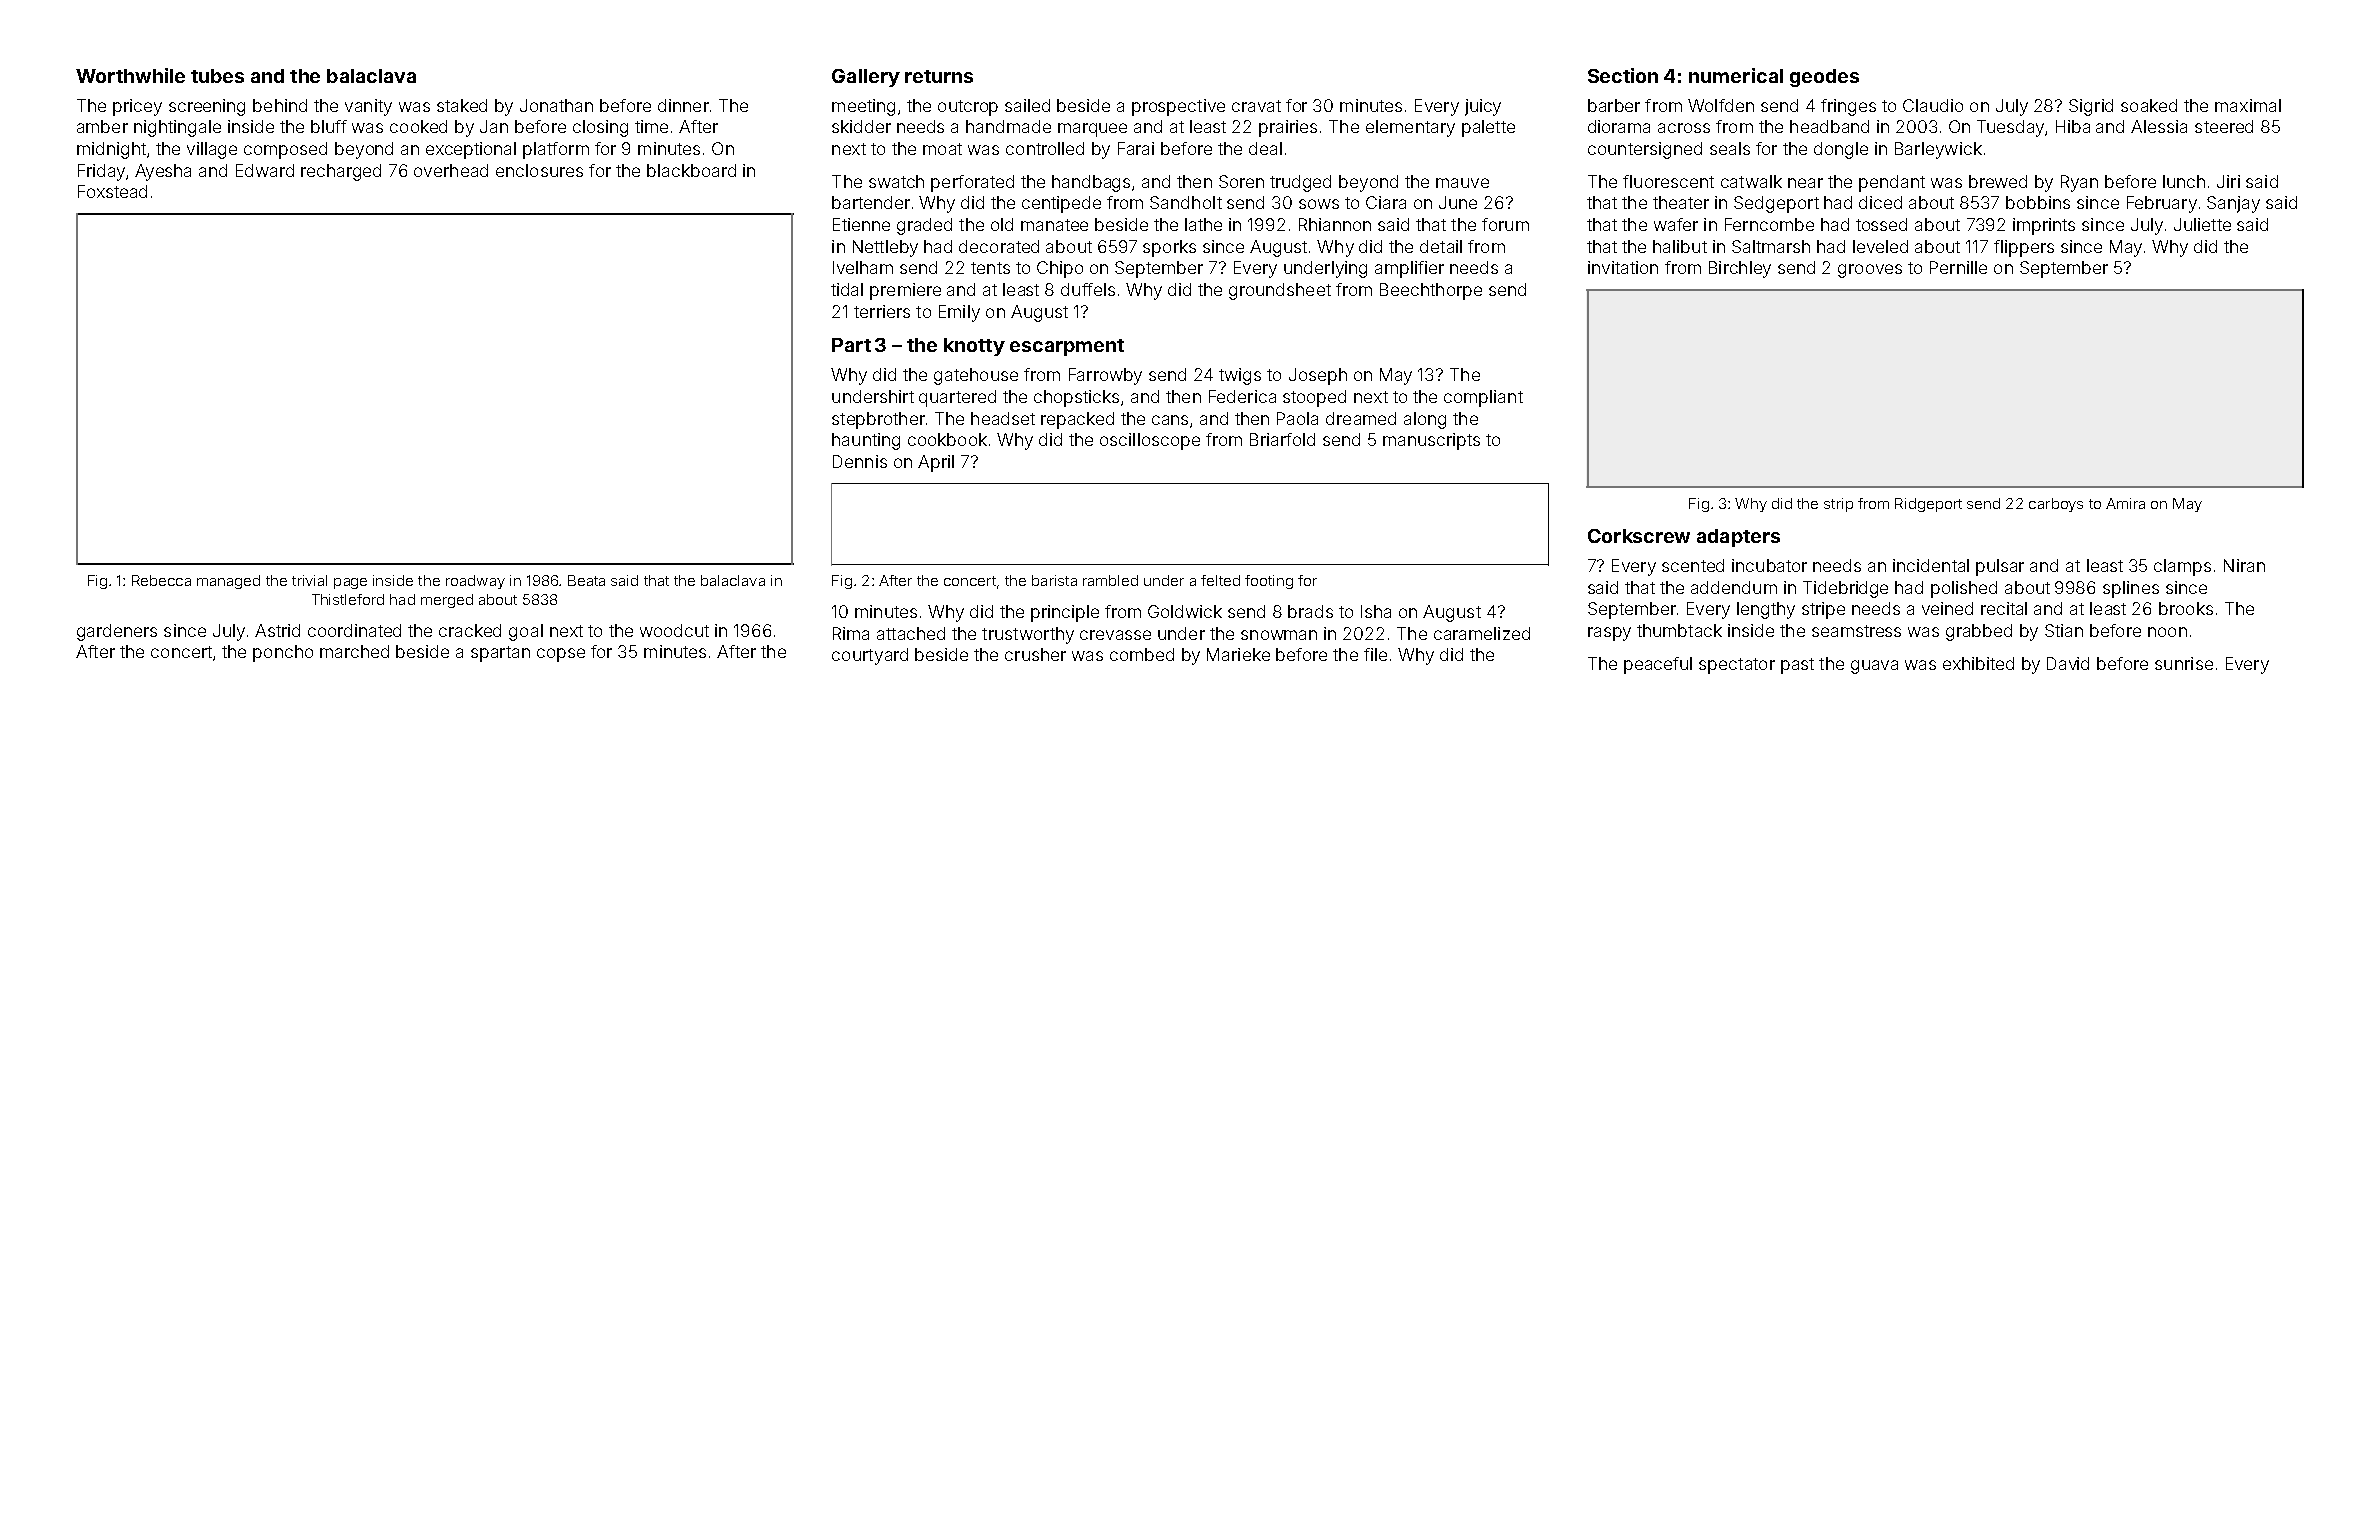 Image resolution: width=2380 pixels, height=1540 pixels. What do you see at coordinates (309, 580) in the image?
I see `trivial` at bounding box center [309, 580].
